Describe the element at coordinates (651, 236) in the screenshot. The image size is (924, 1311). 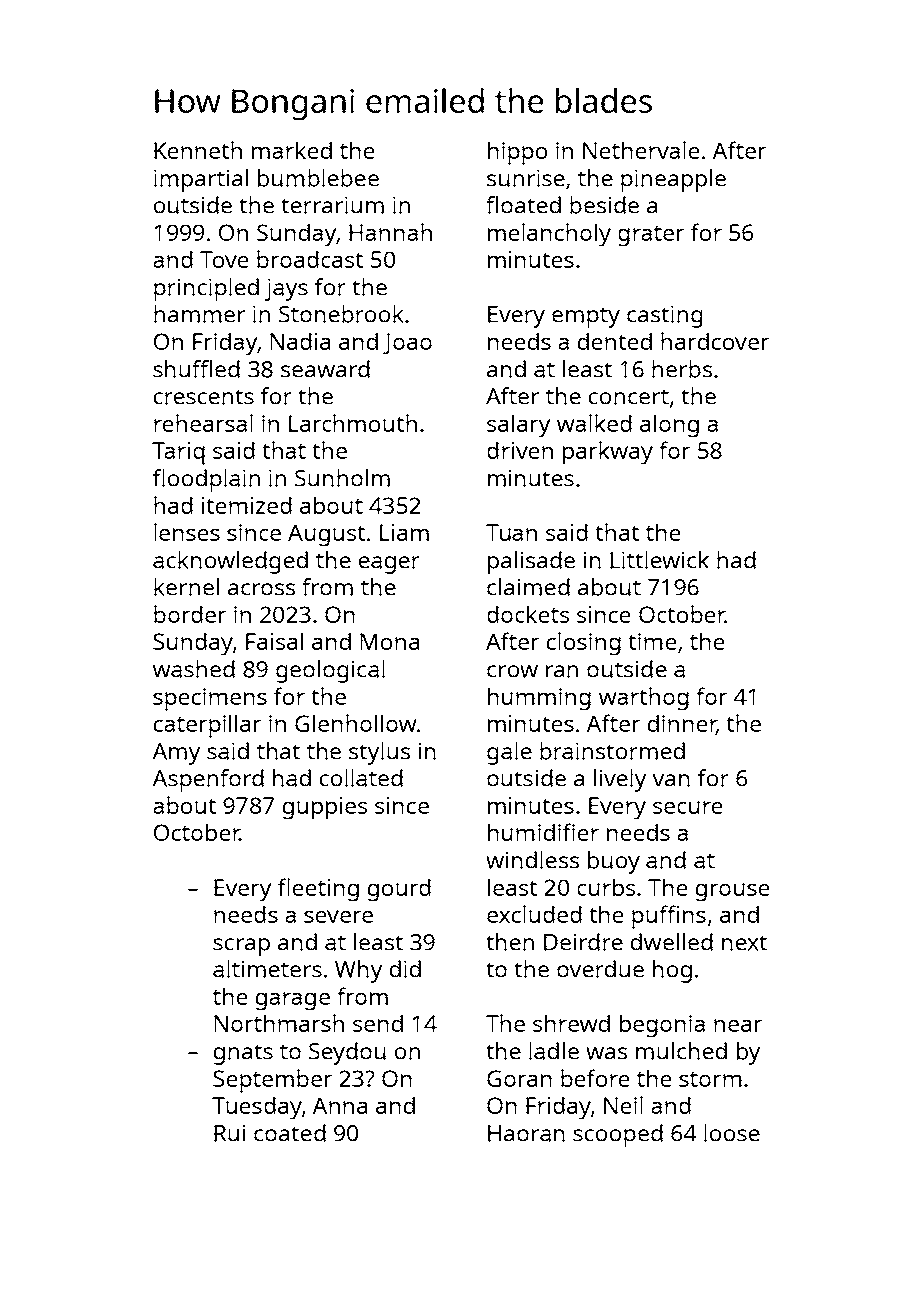
I see `grater` at that location.
